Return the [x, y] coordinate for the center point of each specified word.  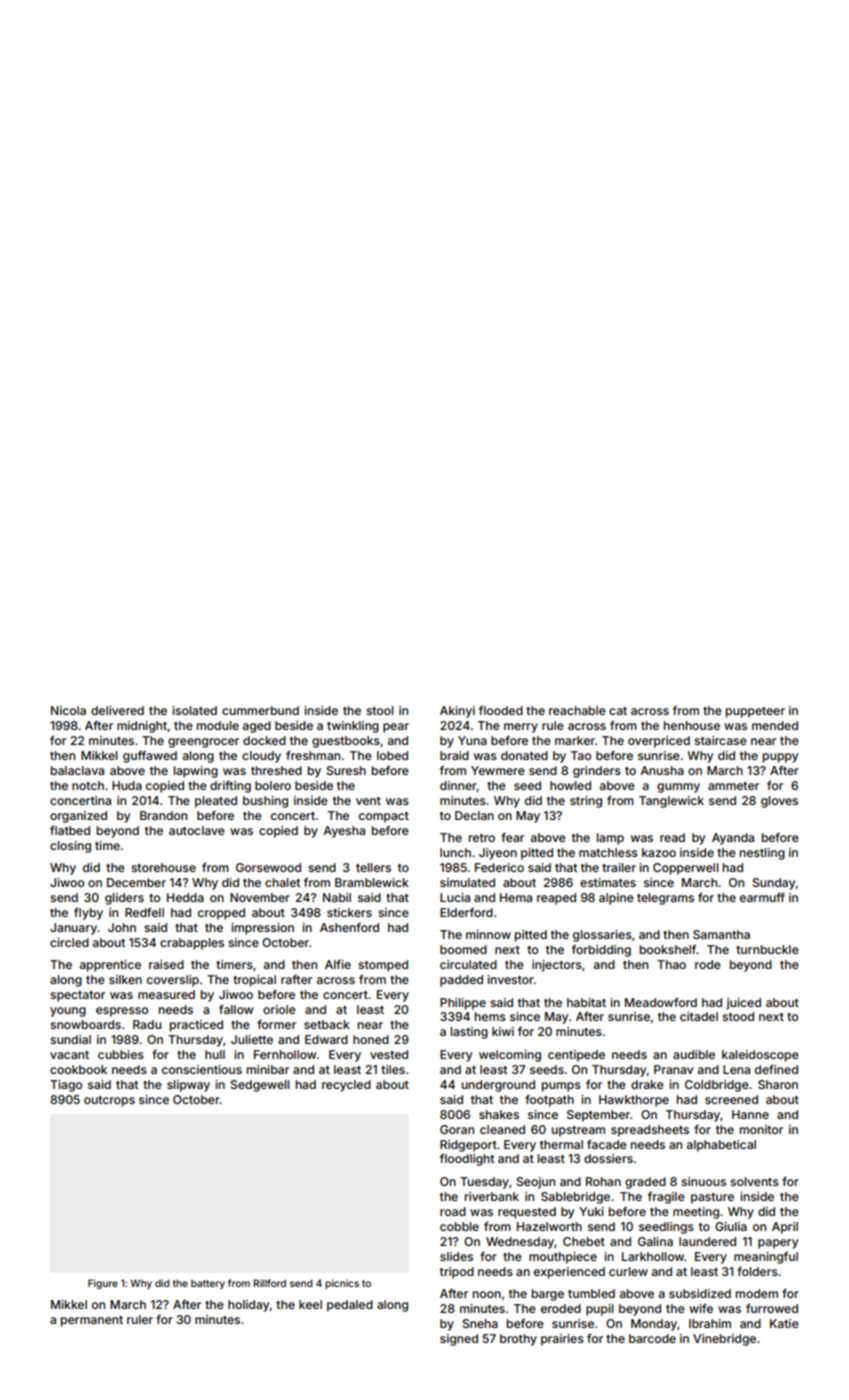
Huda [127, 785]
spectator [77, 996]
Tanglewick [671, 802]
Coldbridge [717, 1086]
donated [524, 755]
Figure [103, 1284]
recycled [346, 1086]
